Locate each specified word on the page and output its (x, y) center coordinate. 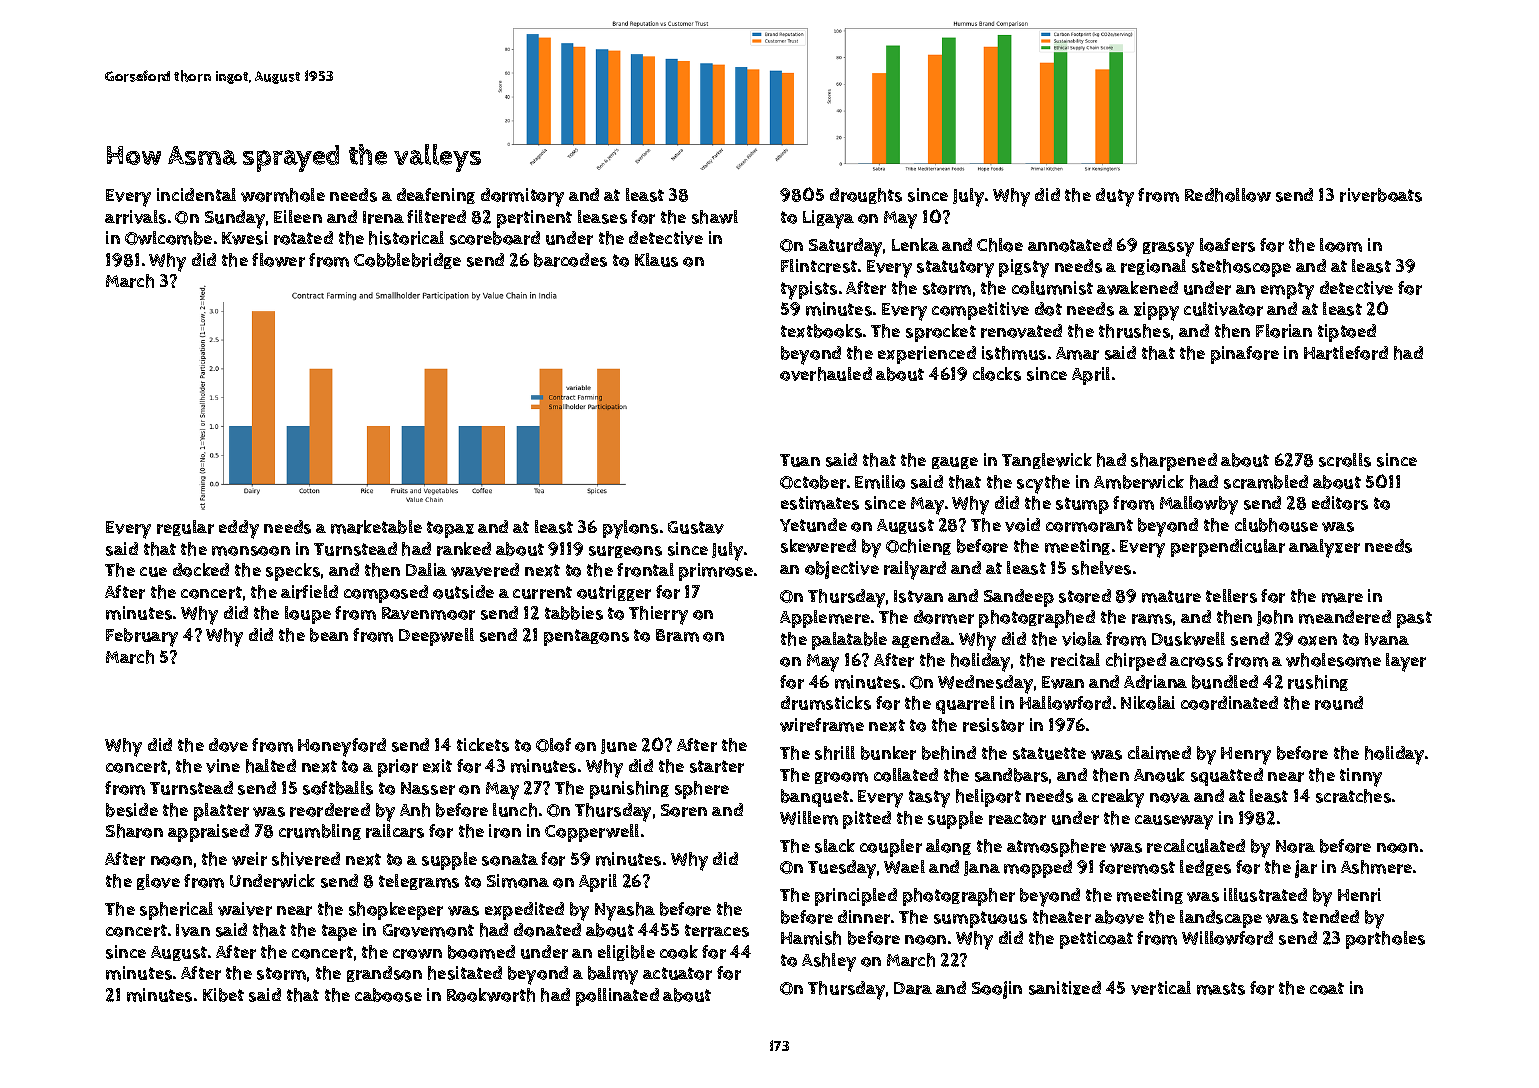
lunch (515, 810)
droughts (866, 196)
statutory (955, 269)
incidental (196, 194)
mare (1342, 598)
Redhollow (1228, 195)
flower (278, 260)
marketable (376, 527)
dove (228, 745)
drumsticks (826, 703)
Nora (1295, 846)
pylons (630, 529)
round (1339, 703)
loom (1341, 245)
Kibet (223, 995)
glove (158, 882)
